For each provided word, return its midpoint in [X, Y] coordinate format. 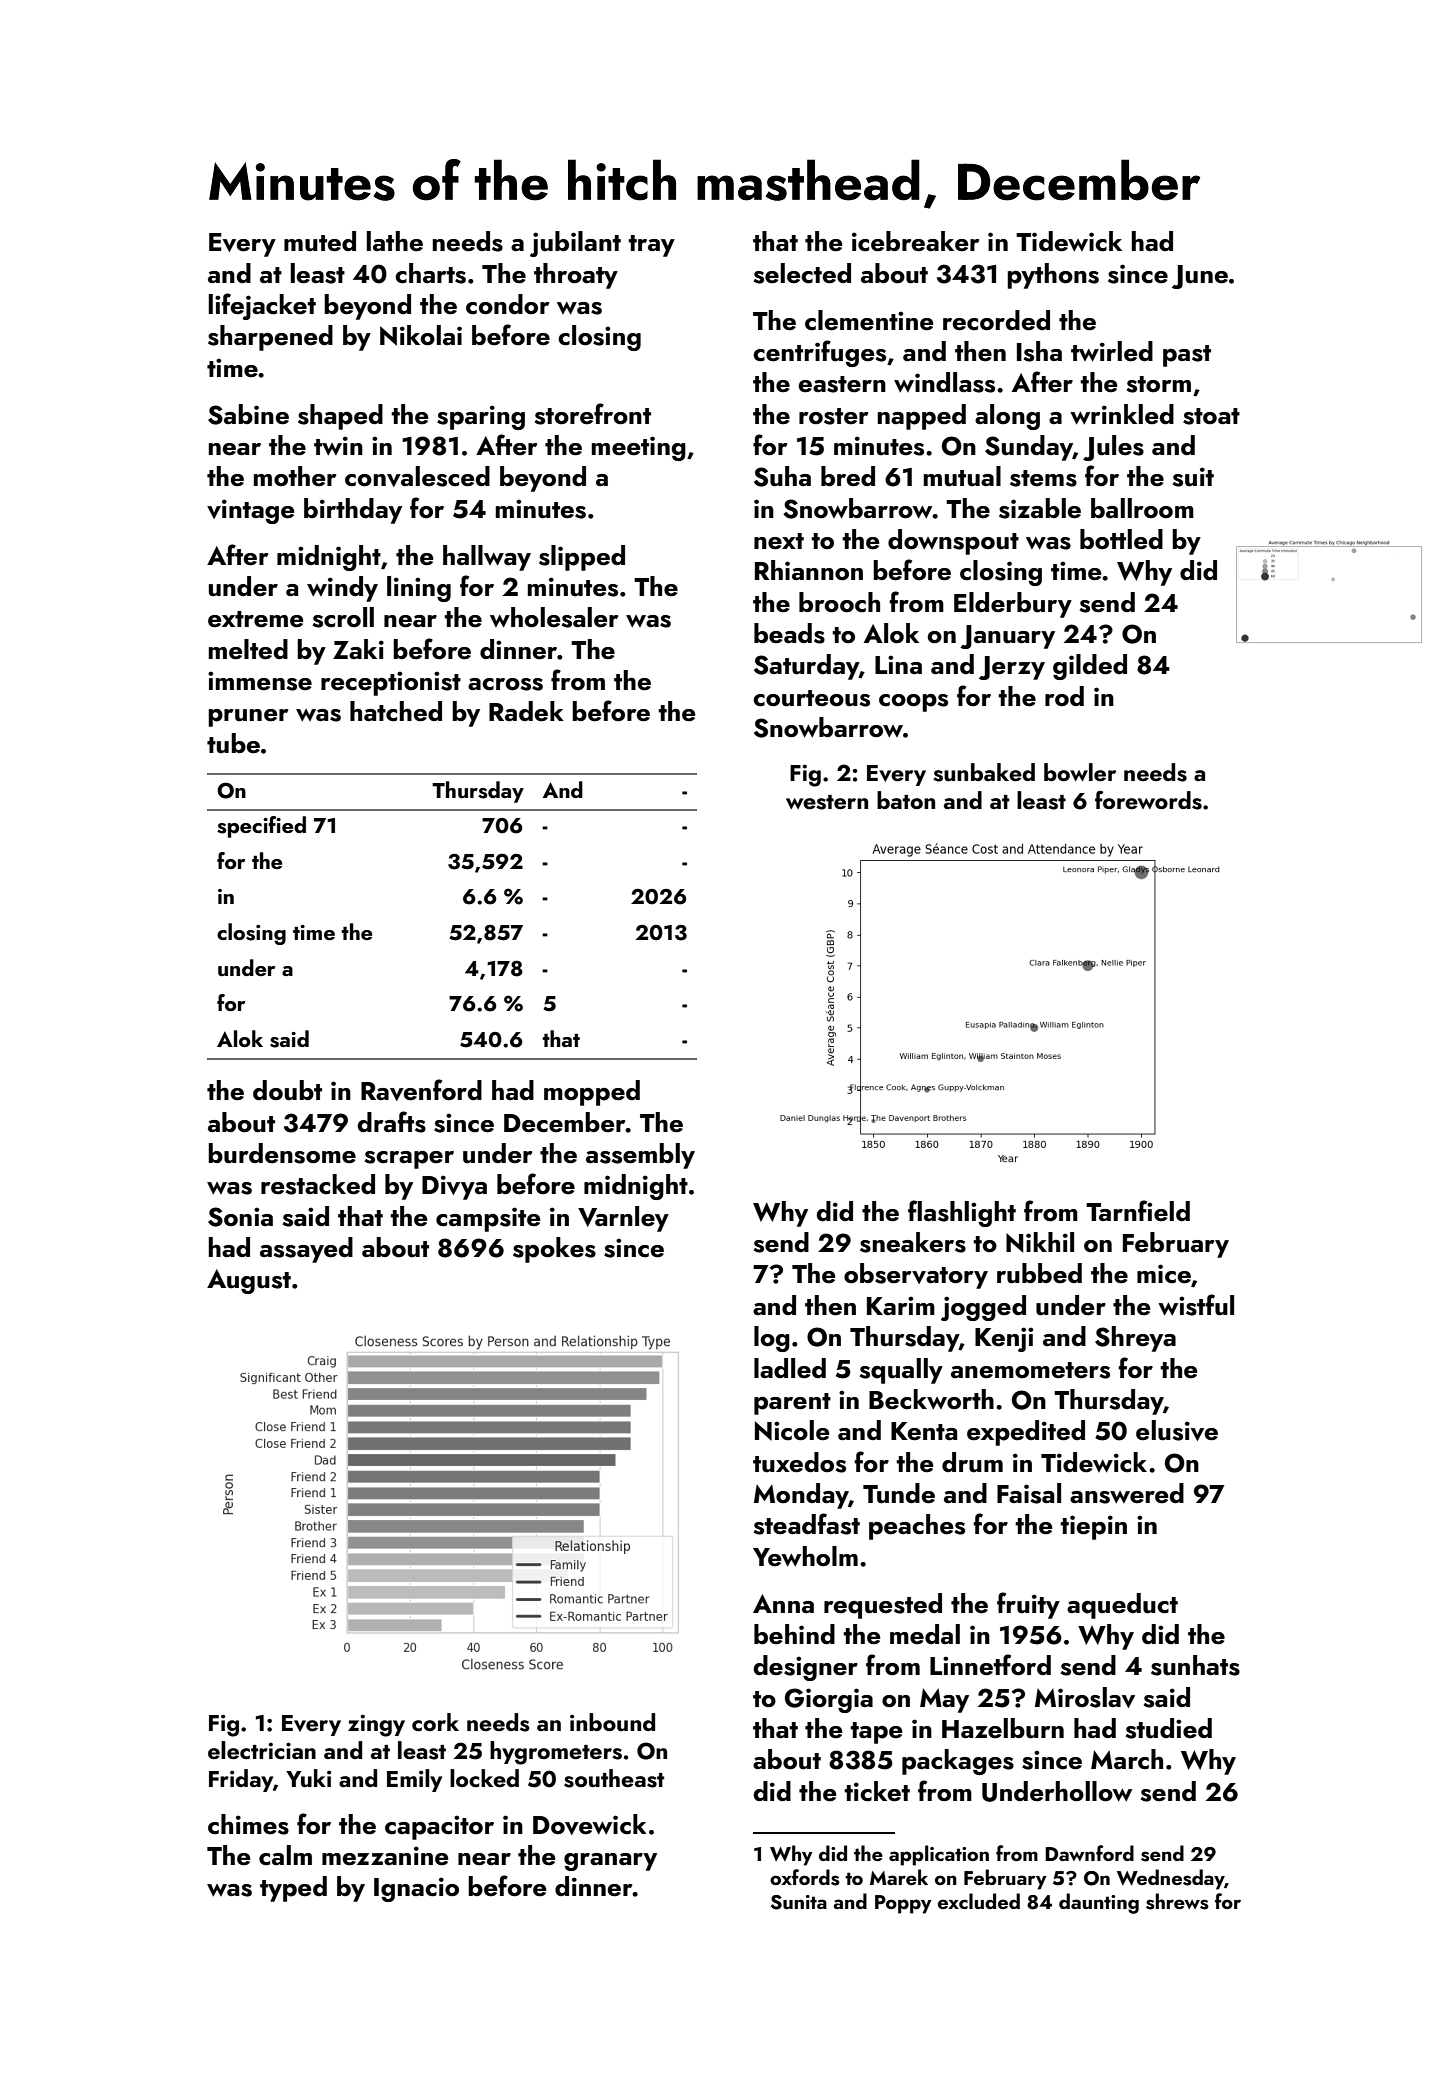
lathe [395, 241]
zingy [376, 1725]
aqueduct [1122, 1606]
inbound [612, 1722]
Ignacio [416, 1889]
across [505, 684]
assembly [640, 1156]
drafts [392, 1122]
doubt [287, 1090]
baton [906, 800]
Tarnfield [1138, 1211]
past [1187, 356]
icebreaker [915, 241]
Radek [526, 711]
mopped [592, 1093]
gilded [1090, 667]
